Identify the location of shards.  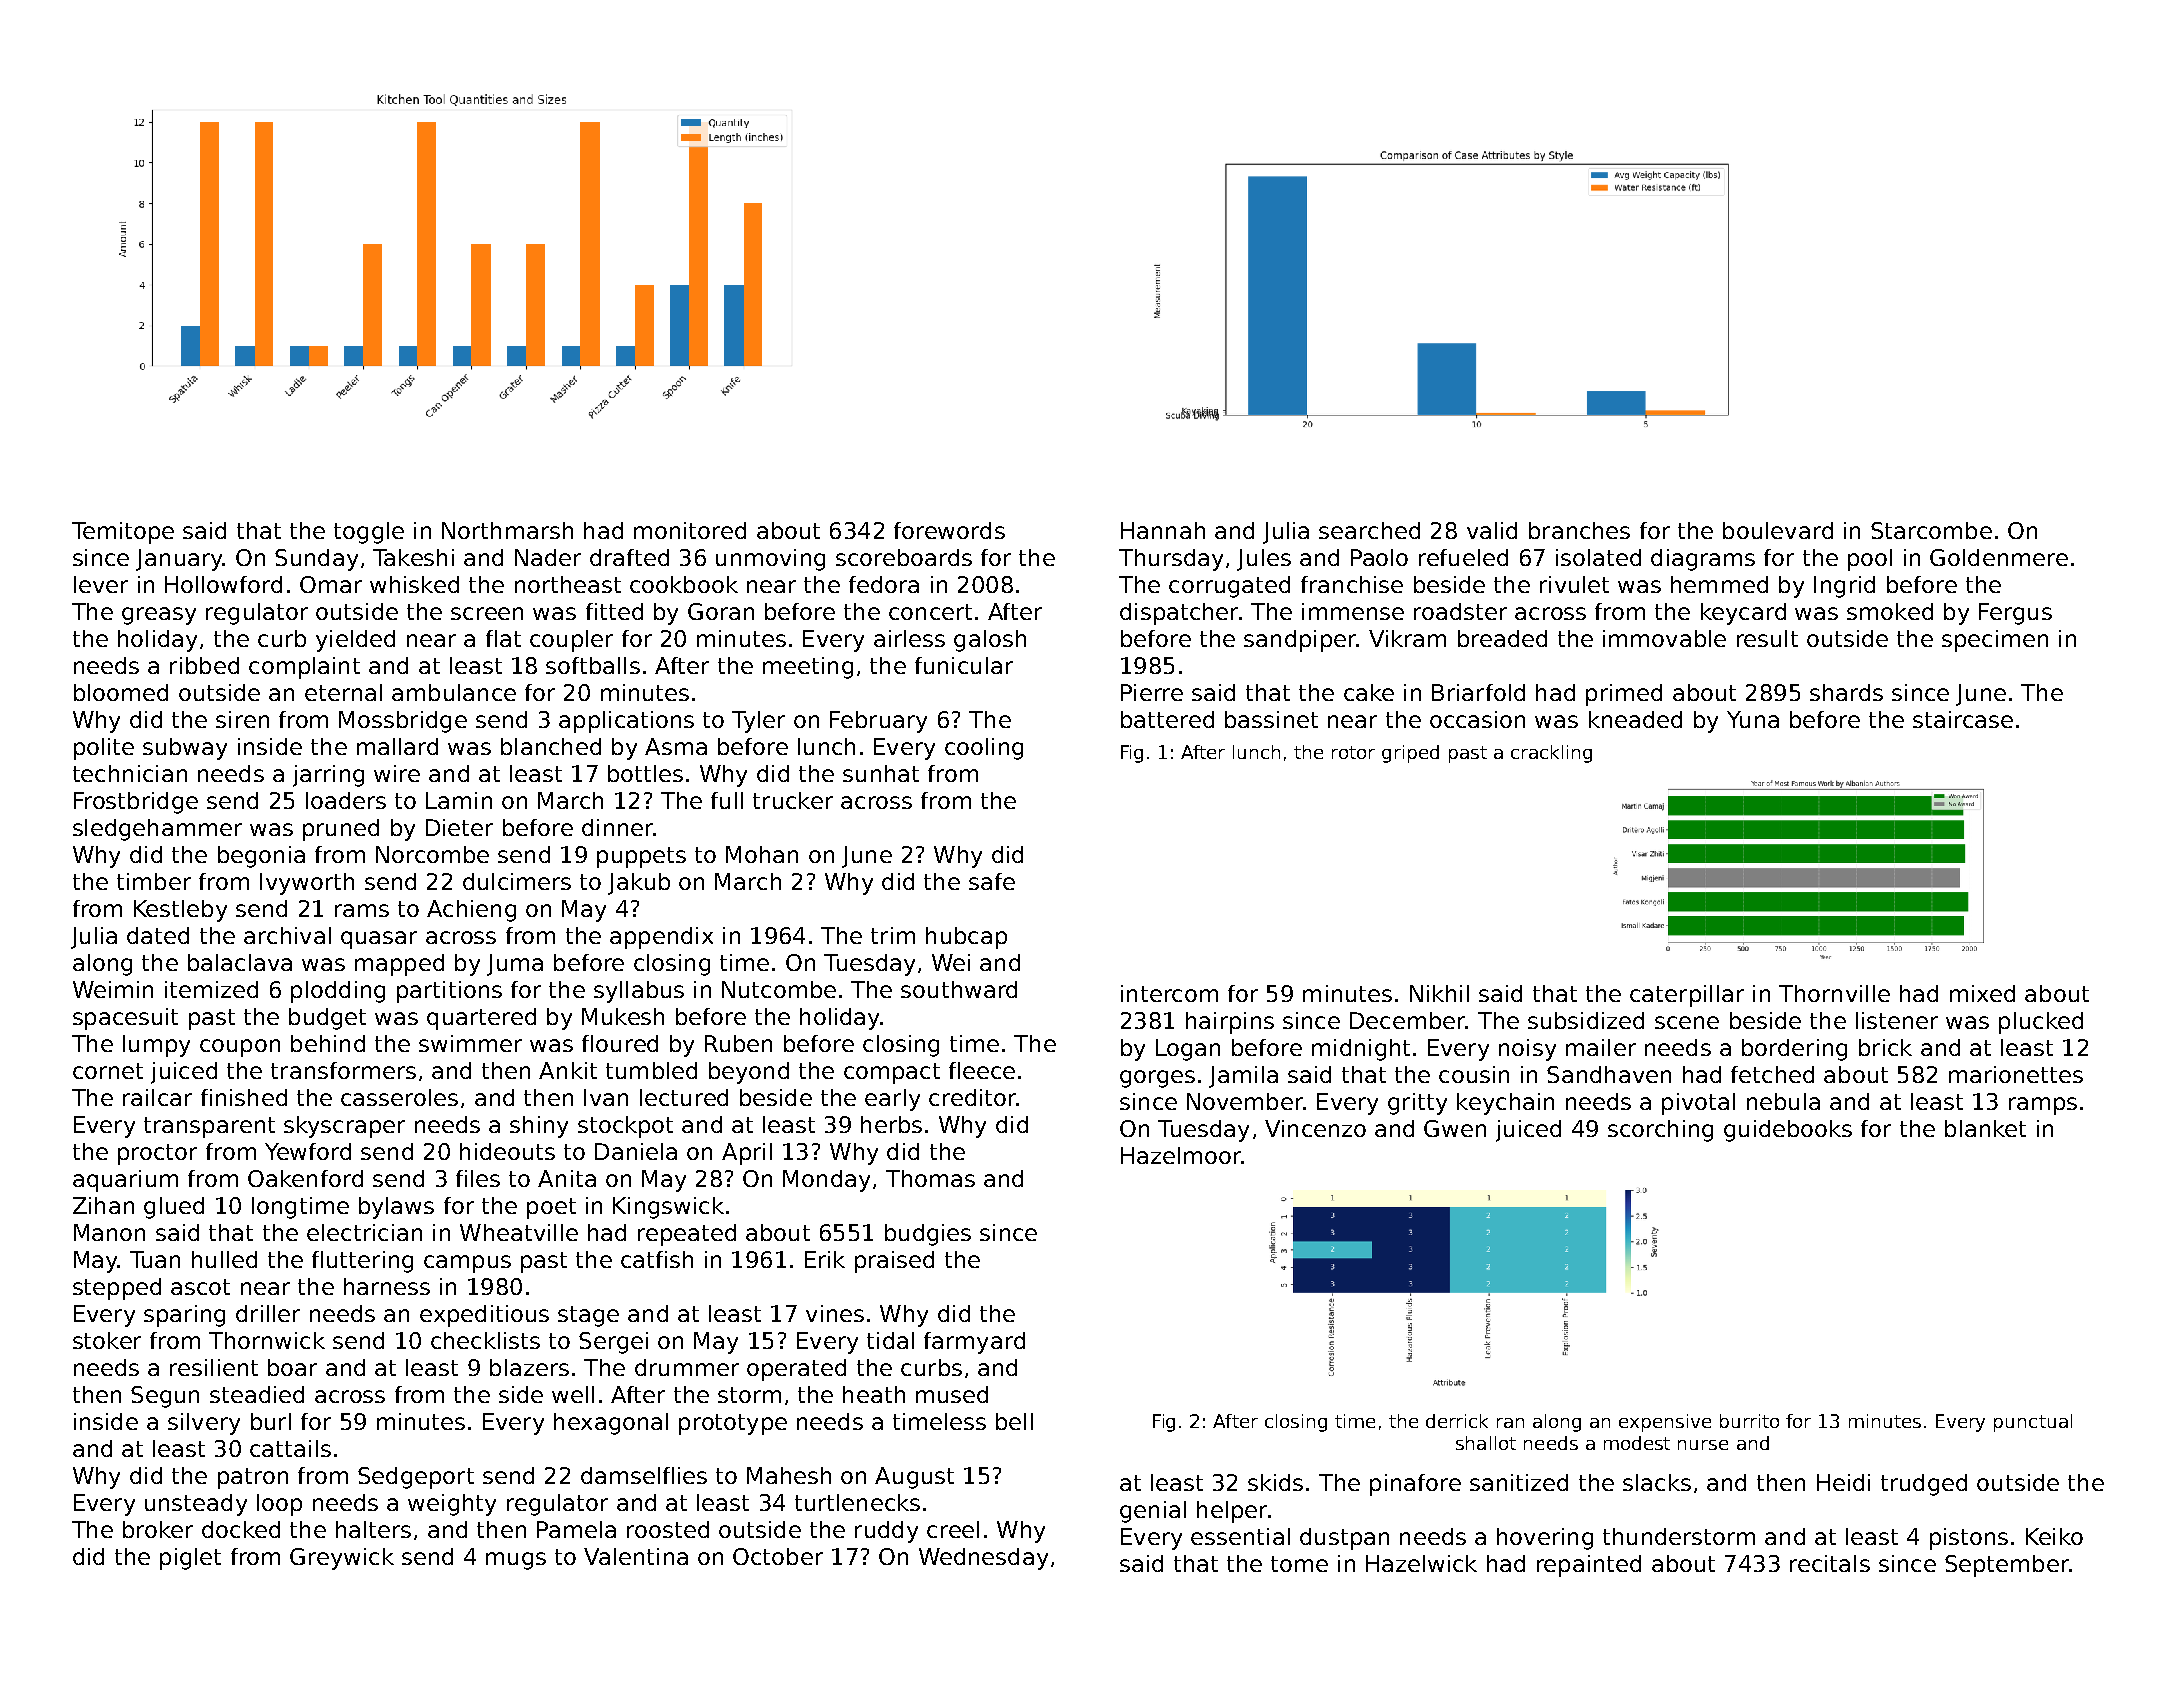
(1846, 692).
